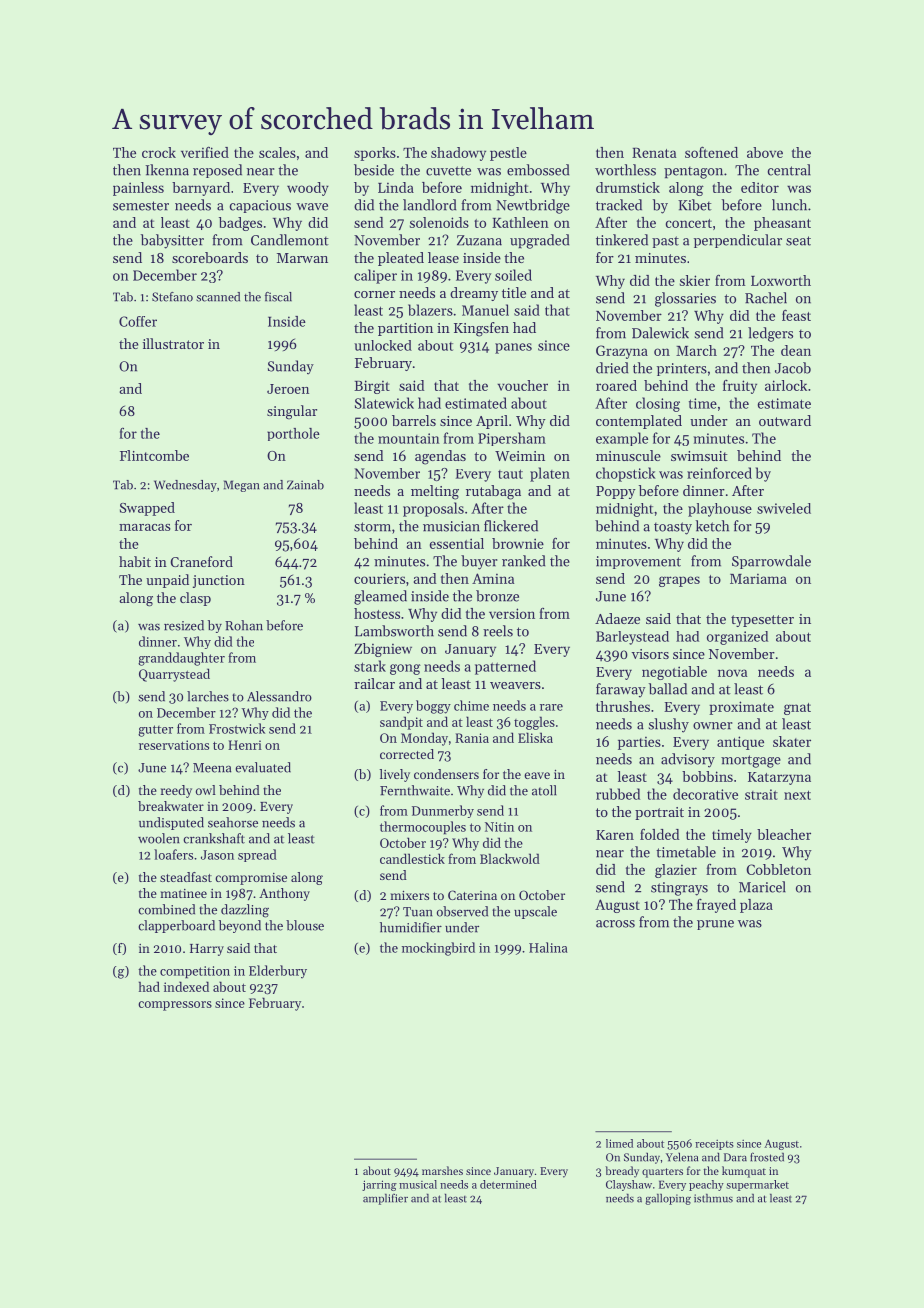  Describe the element at coordinates (740, 387) in the screenshot. I see `fruity` at that location.
